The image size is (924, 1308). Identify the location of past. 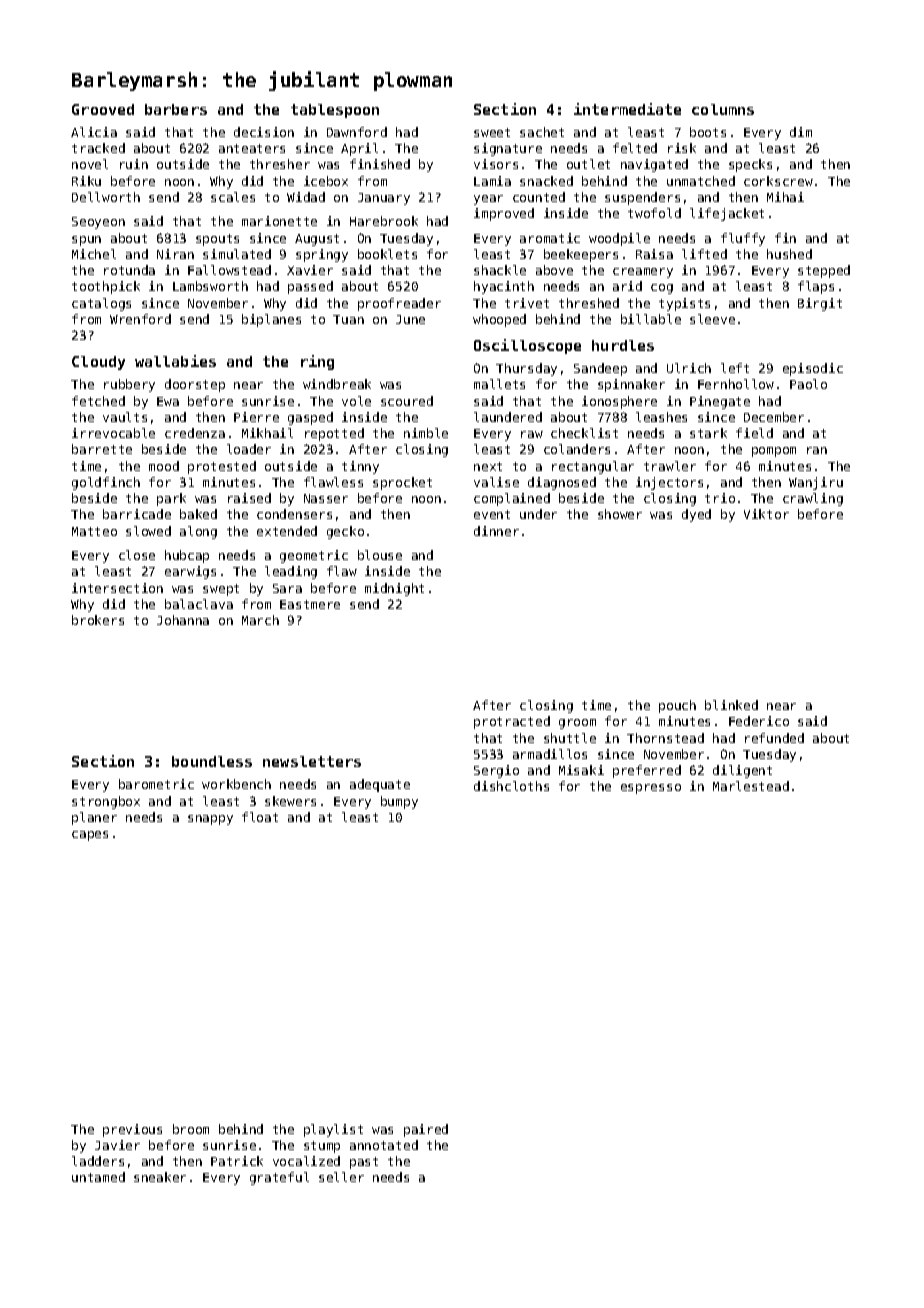
(364, 1163).
